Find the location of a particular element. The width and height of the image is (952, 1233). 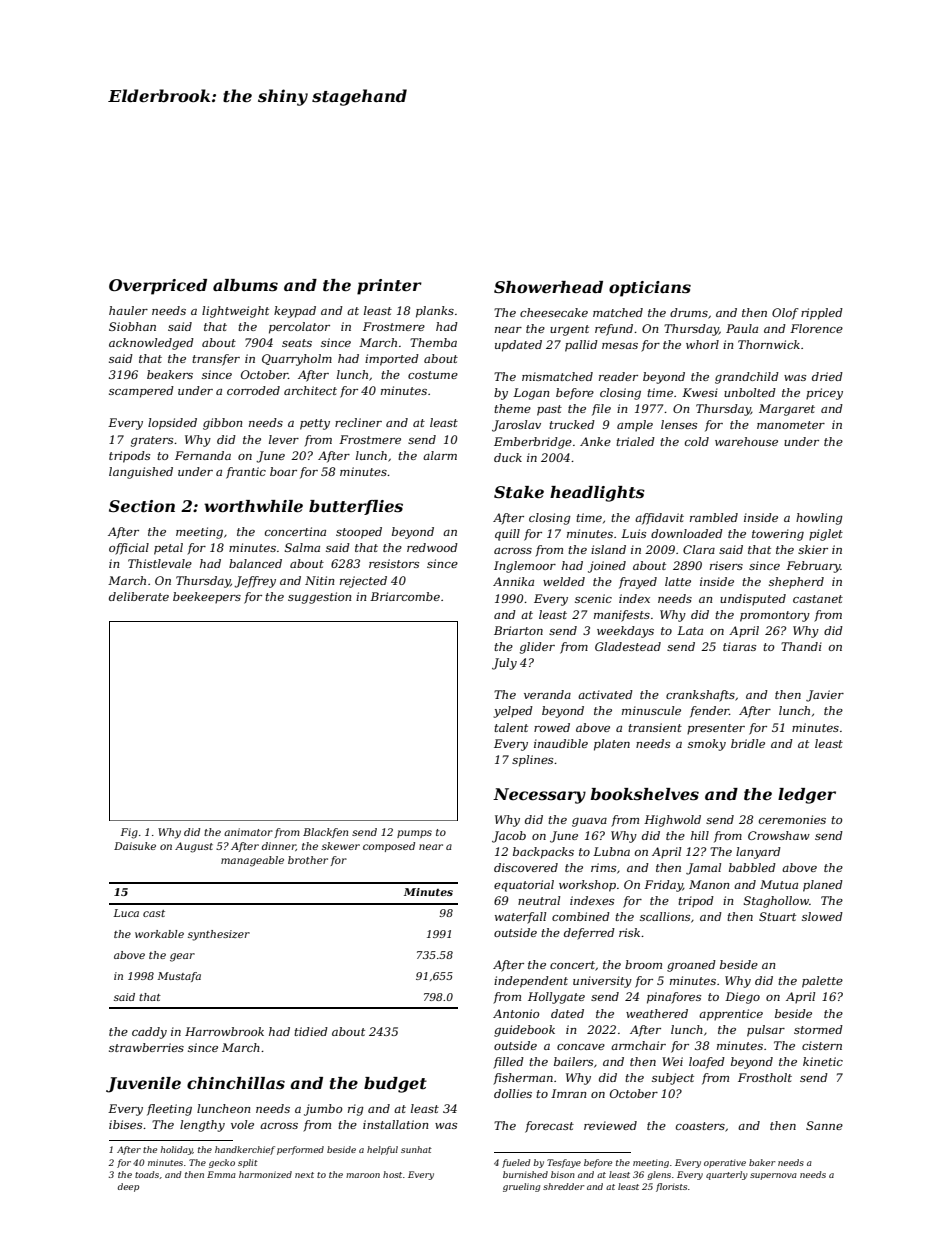

beekeepers is located at coordinates (207, 598).
